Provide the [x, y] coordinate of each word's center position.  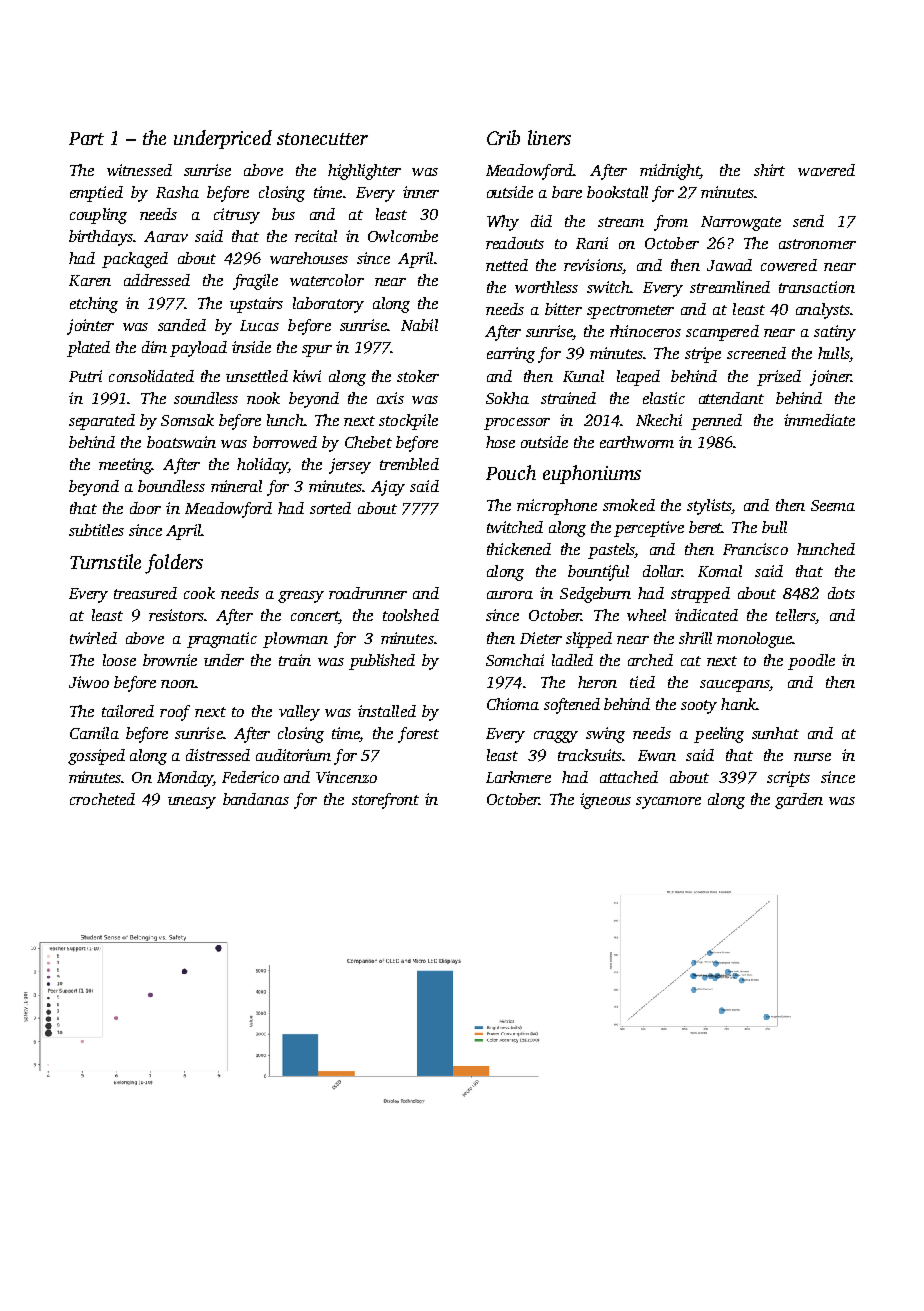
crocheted [102, 799]
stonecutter [322, 139]
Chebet [368, 442]
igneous [605, 801]
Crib [503, 137]
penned [716, 422]
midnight [670, 172]
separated [102, 422]
